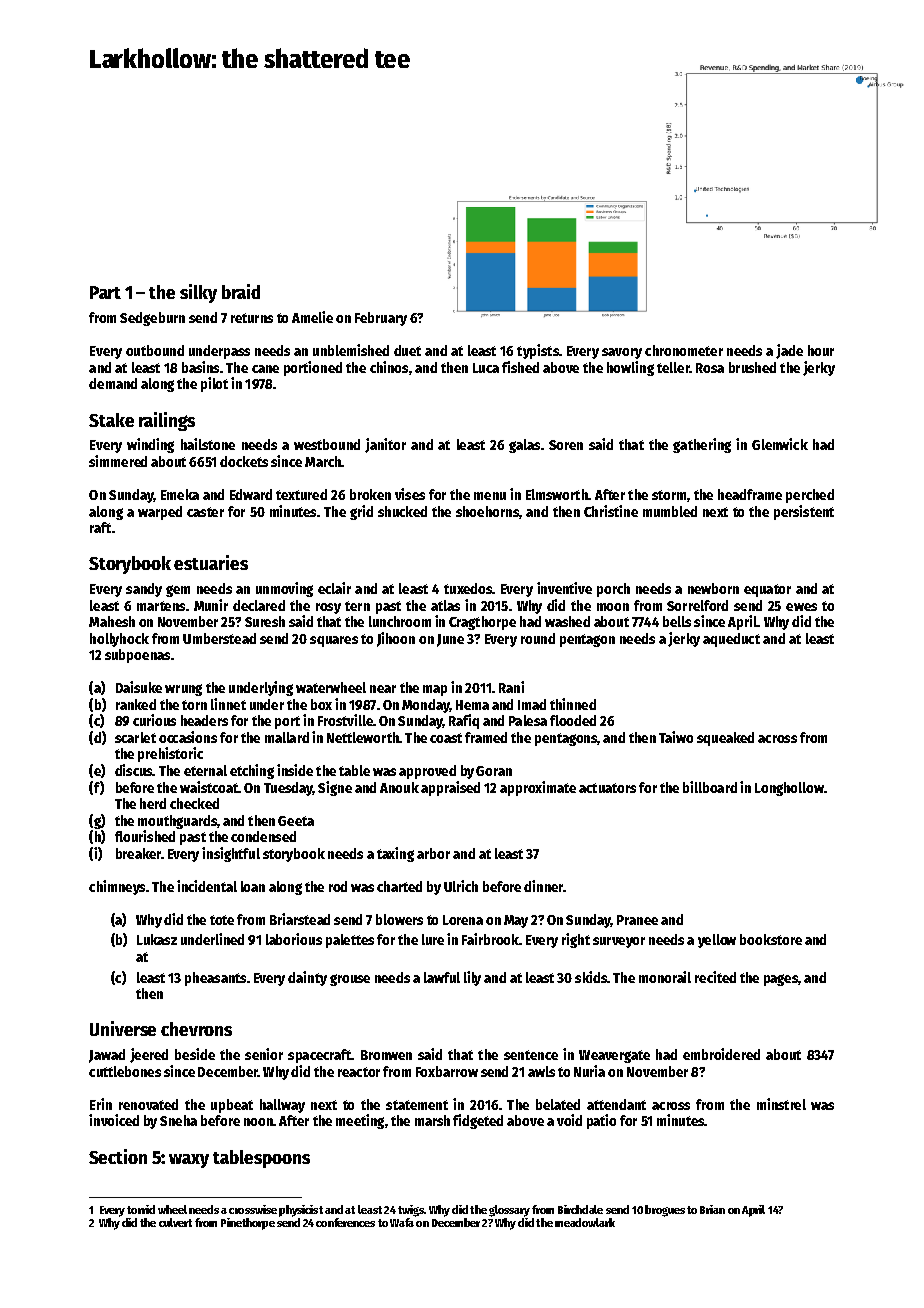 The image size is (924, 1308). I want to click on braid, so click(241, 291).
